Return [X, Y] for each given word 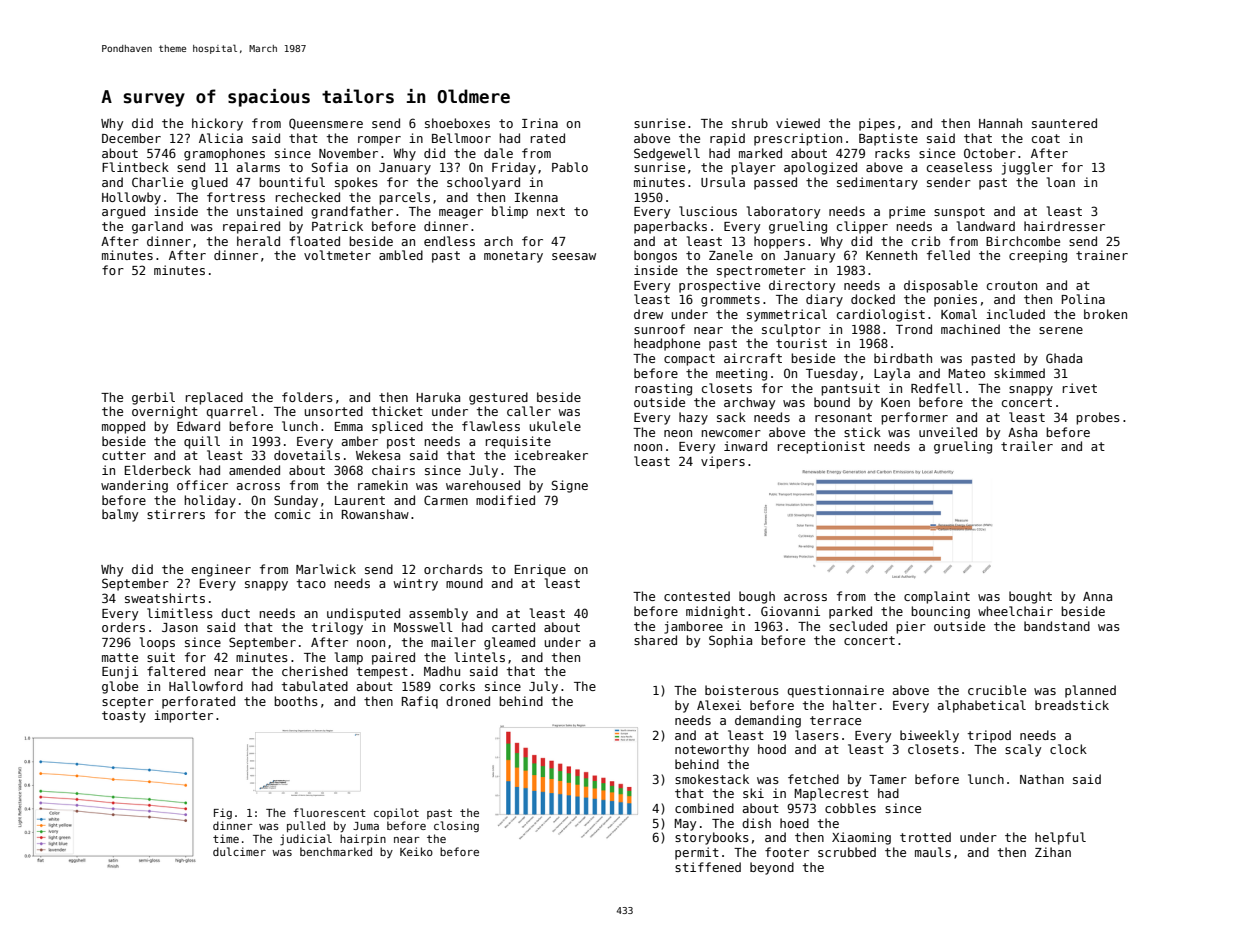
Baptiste [888, 139]
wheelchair [1015, 611]
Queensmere [326, 124]
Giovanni [790, 611]
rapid [727, 139]
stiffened [708, 867]
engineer [221, 570]
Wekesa [378, 455]
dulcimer [239, 851]
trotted [925, 837]
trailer [1027, 446]
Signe [570, 486]
